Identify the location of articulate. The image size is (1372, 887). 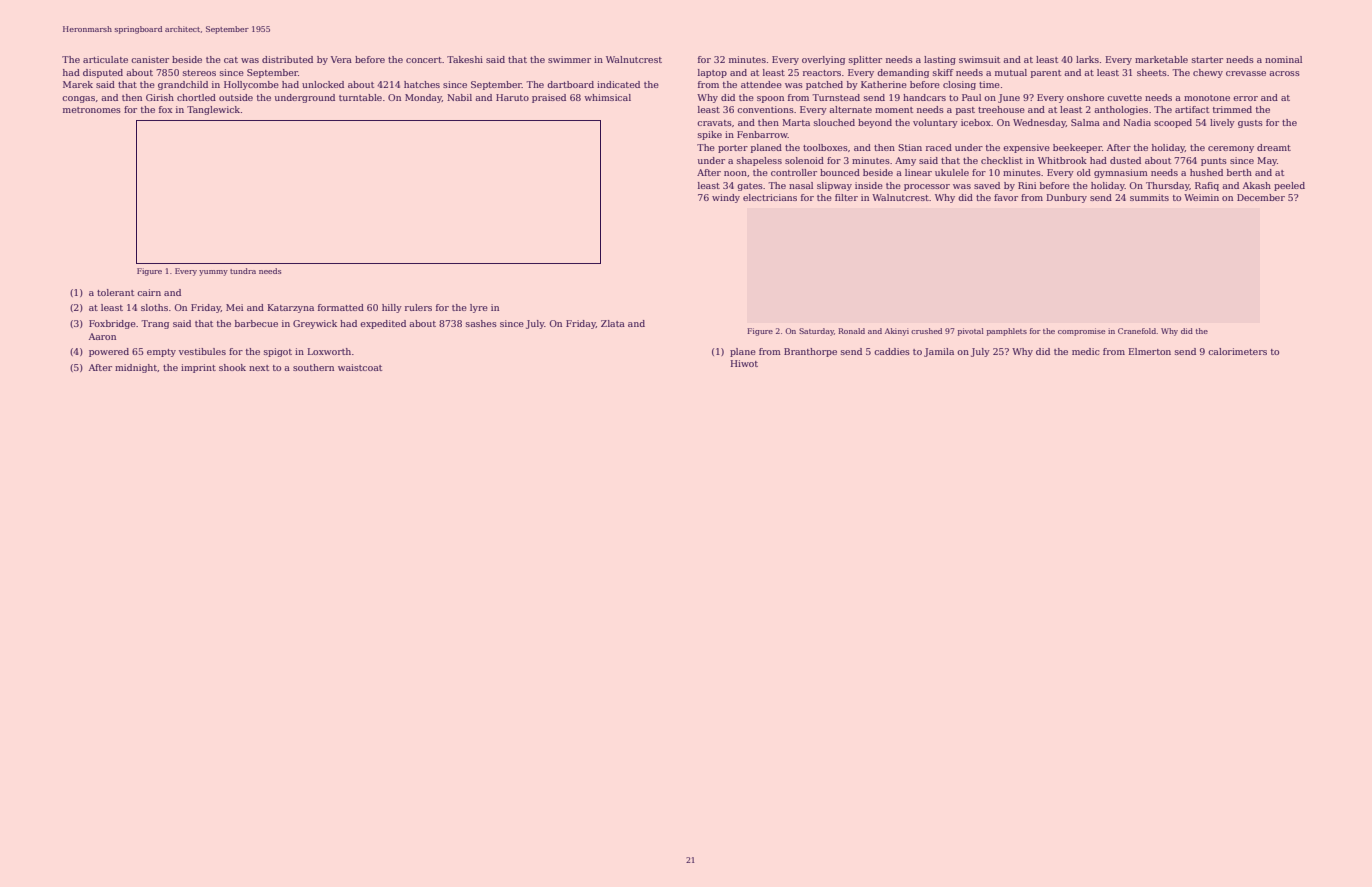
(105, 59).
